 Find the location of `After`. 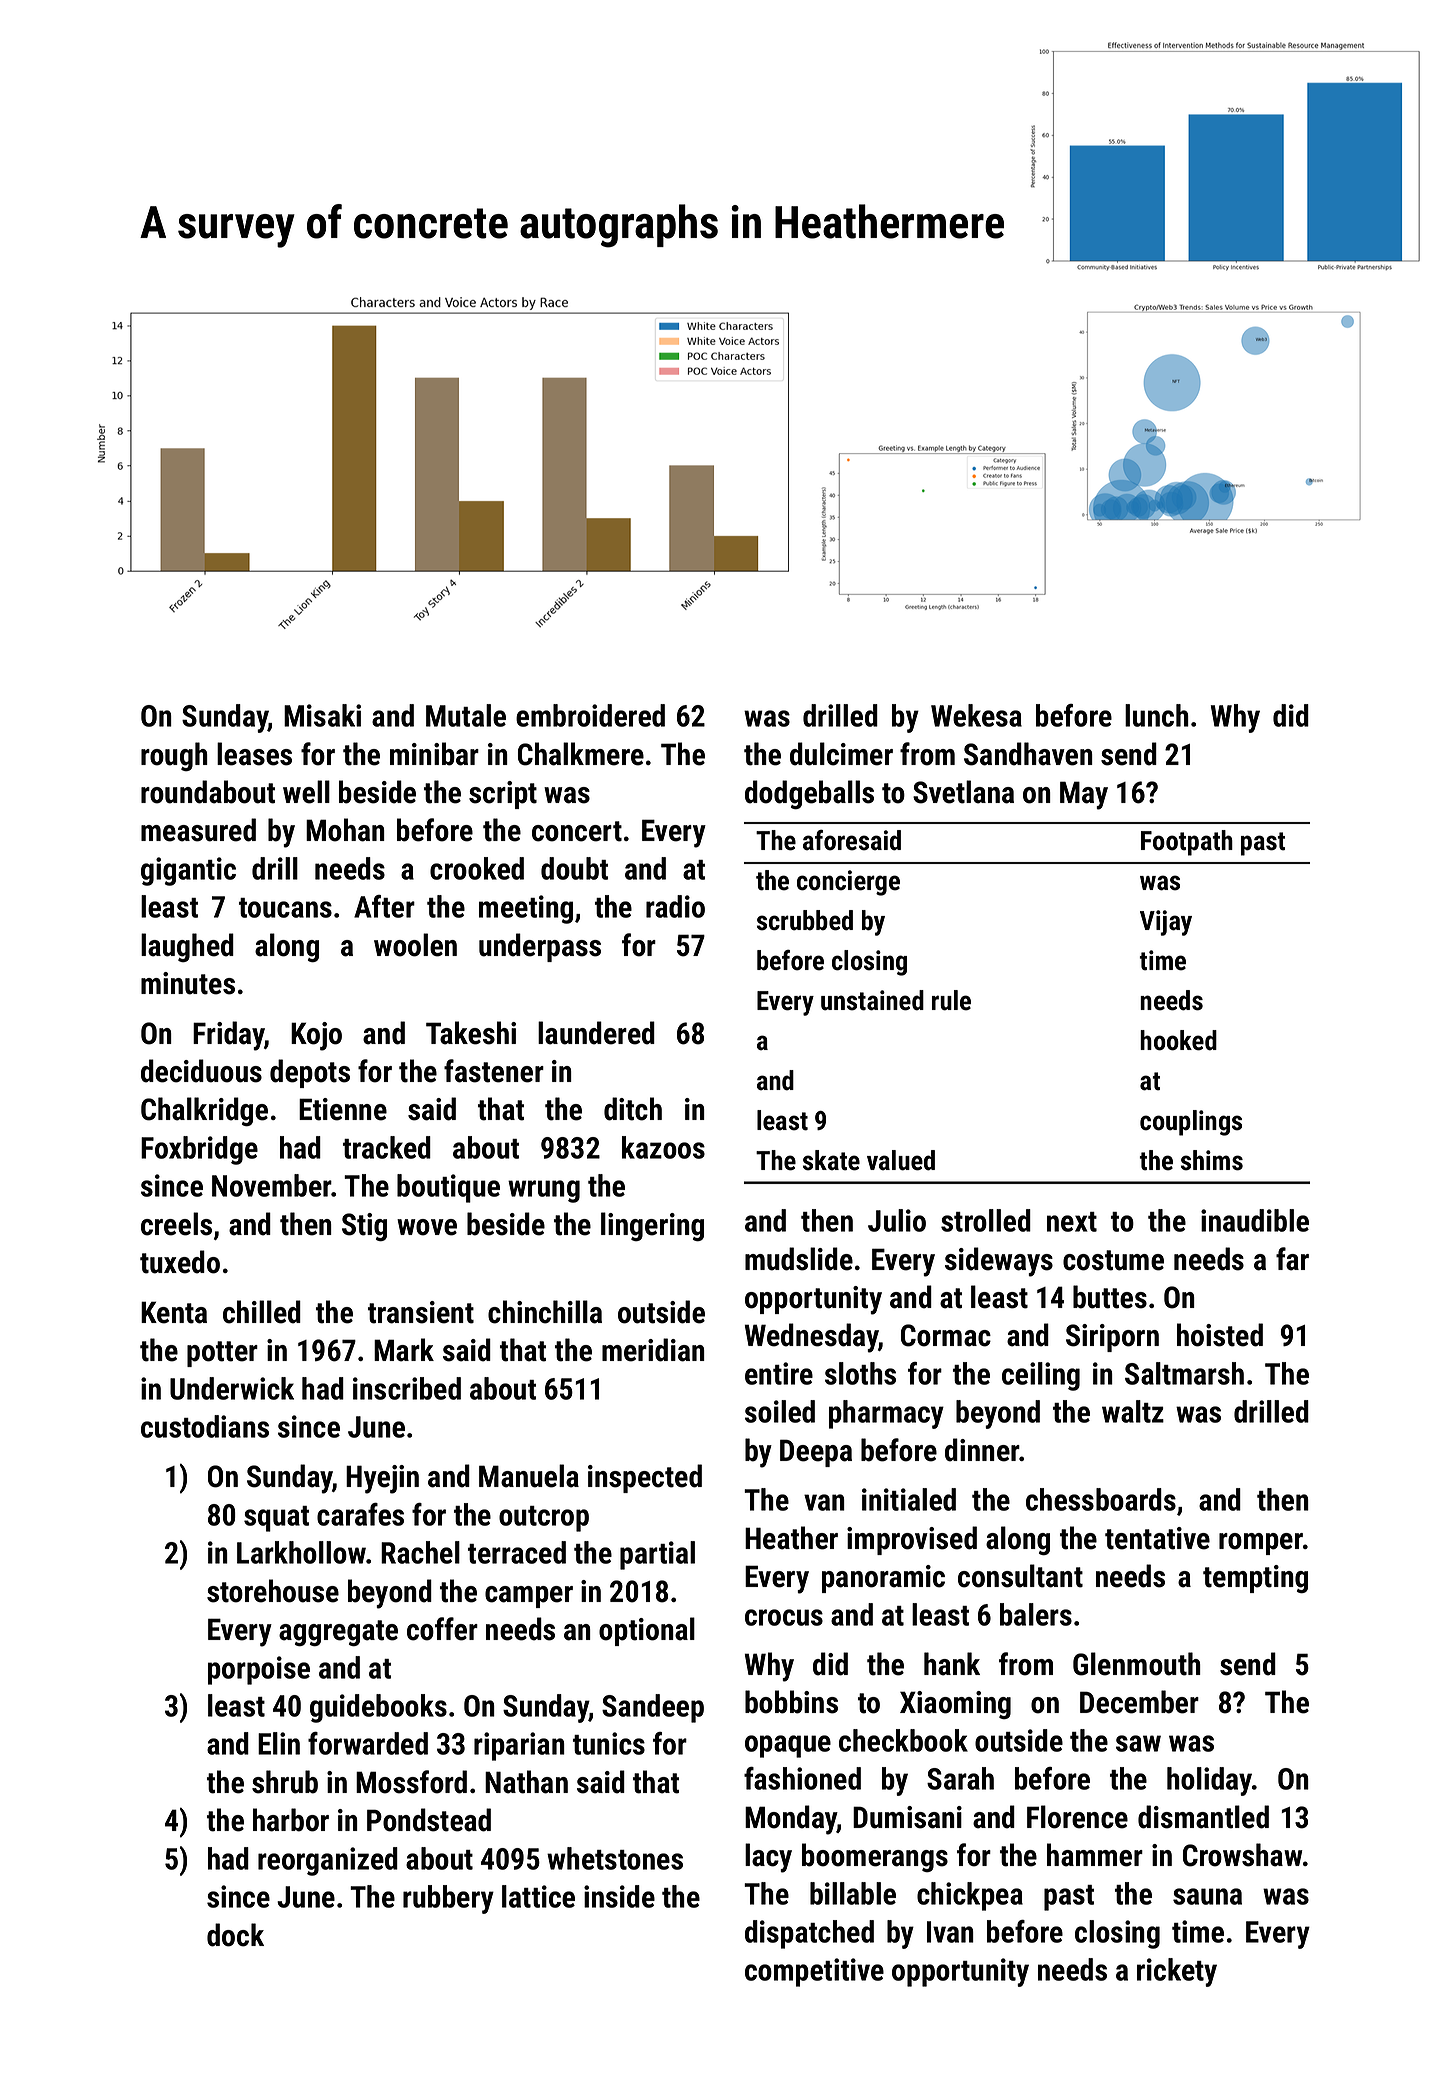

After is located at coordinates (384, 906).
